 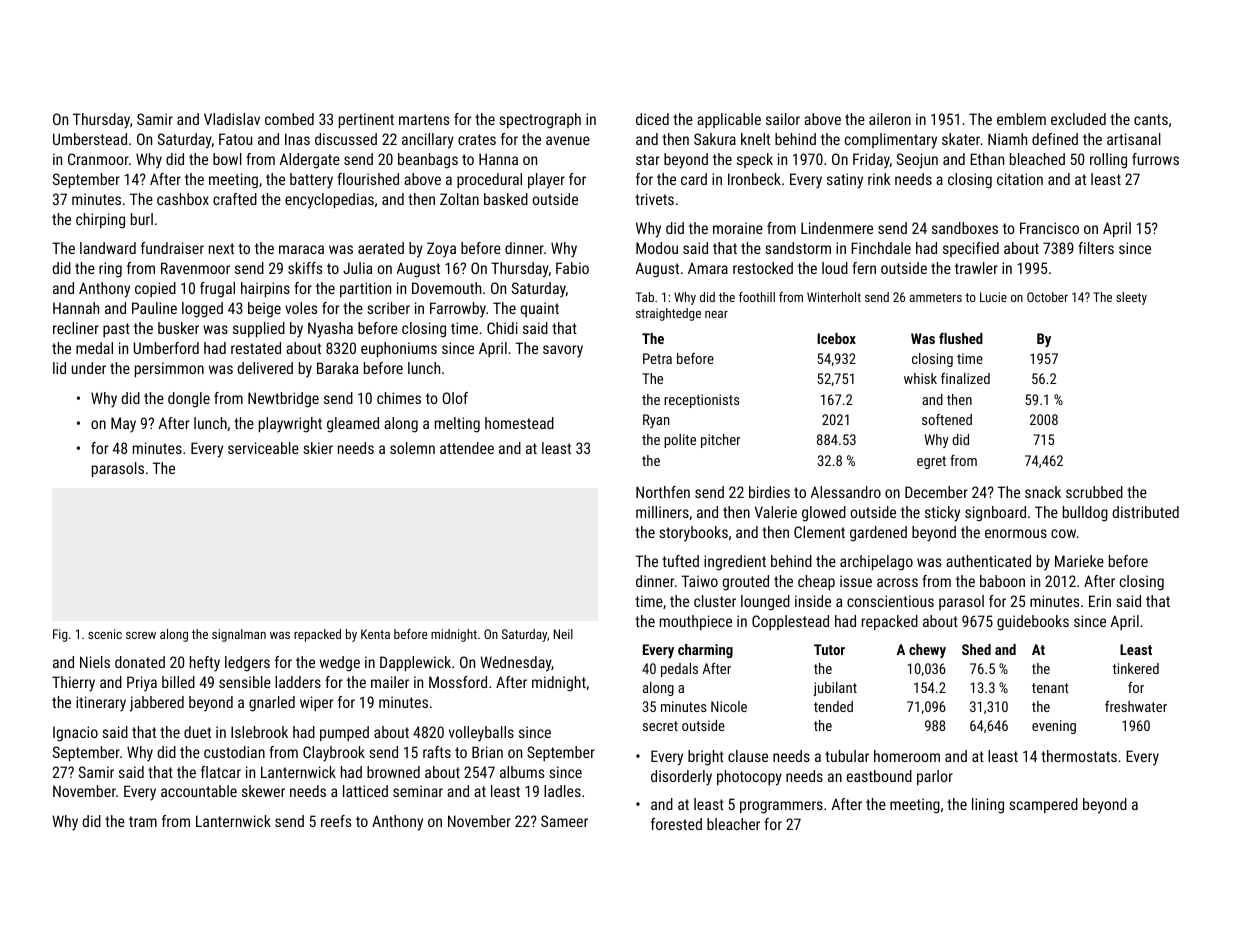 I want to click on landward, so click(x=108, y=248).
